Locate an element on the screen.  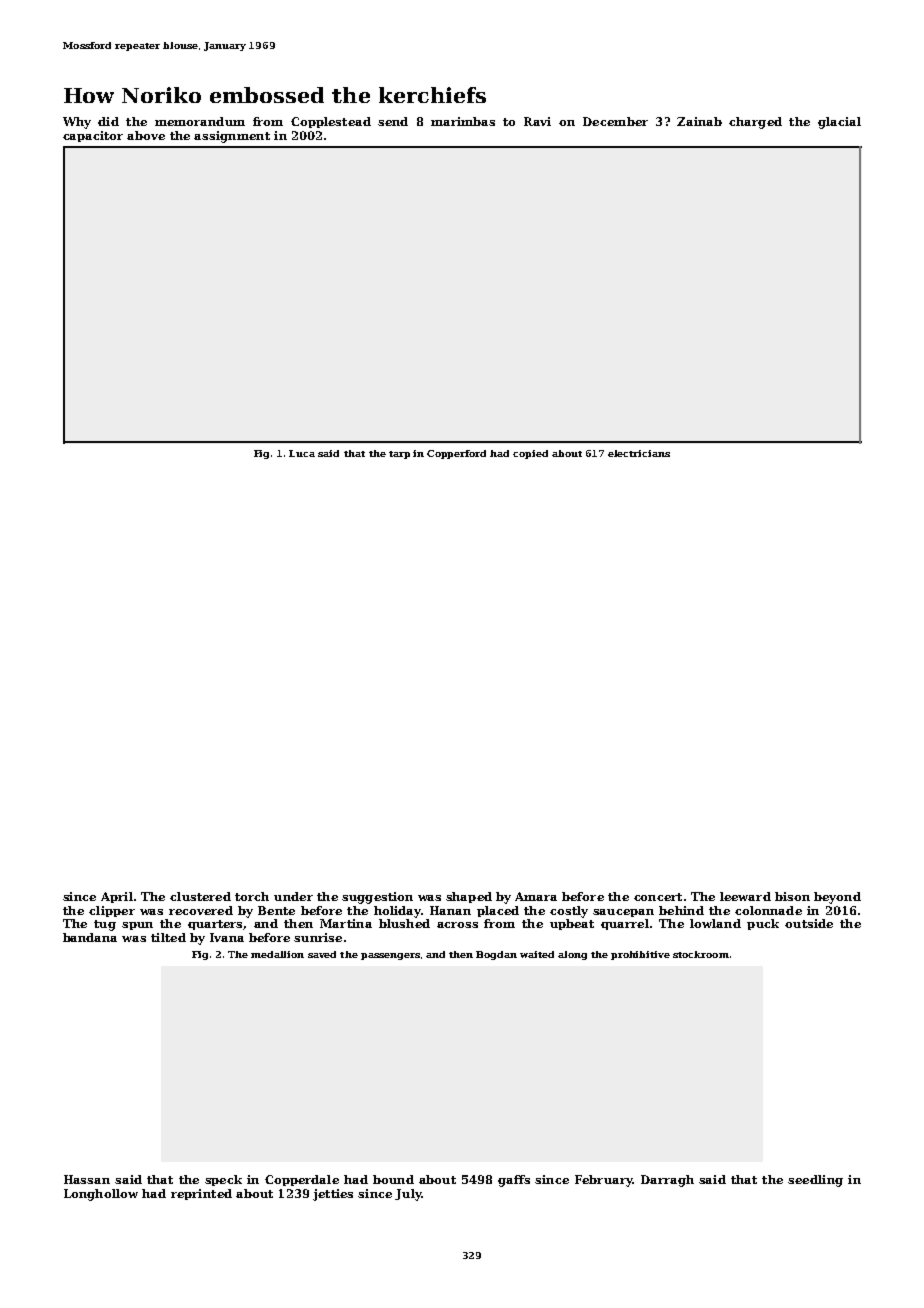
December is located at coordinates (615, 121).
